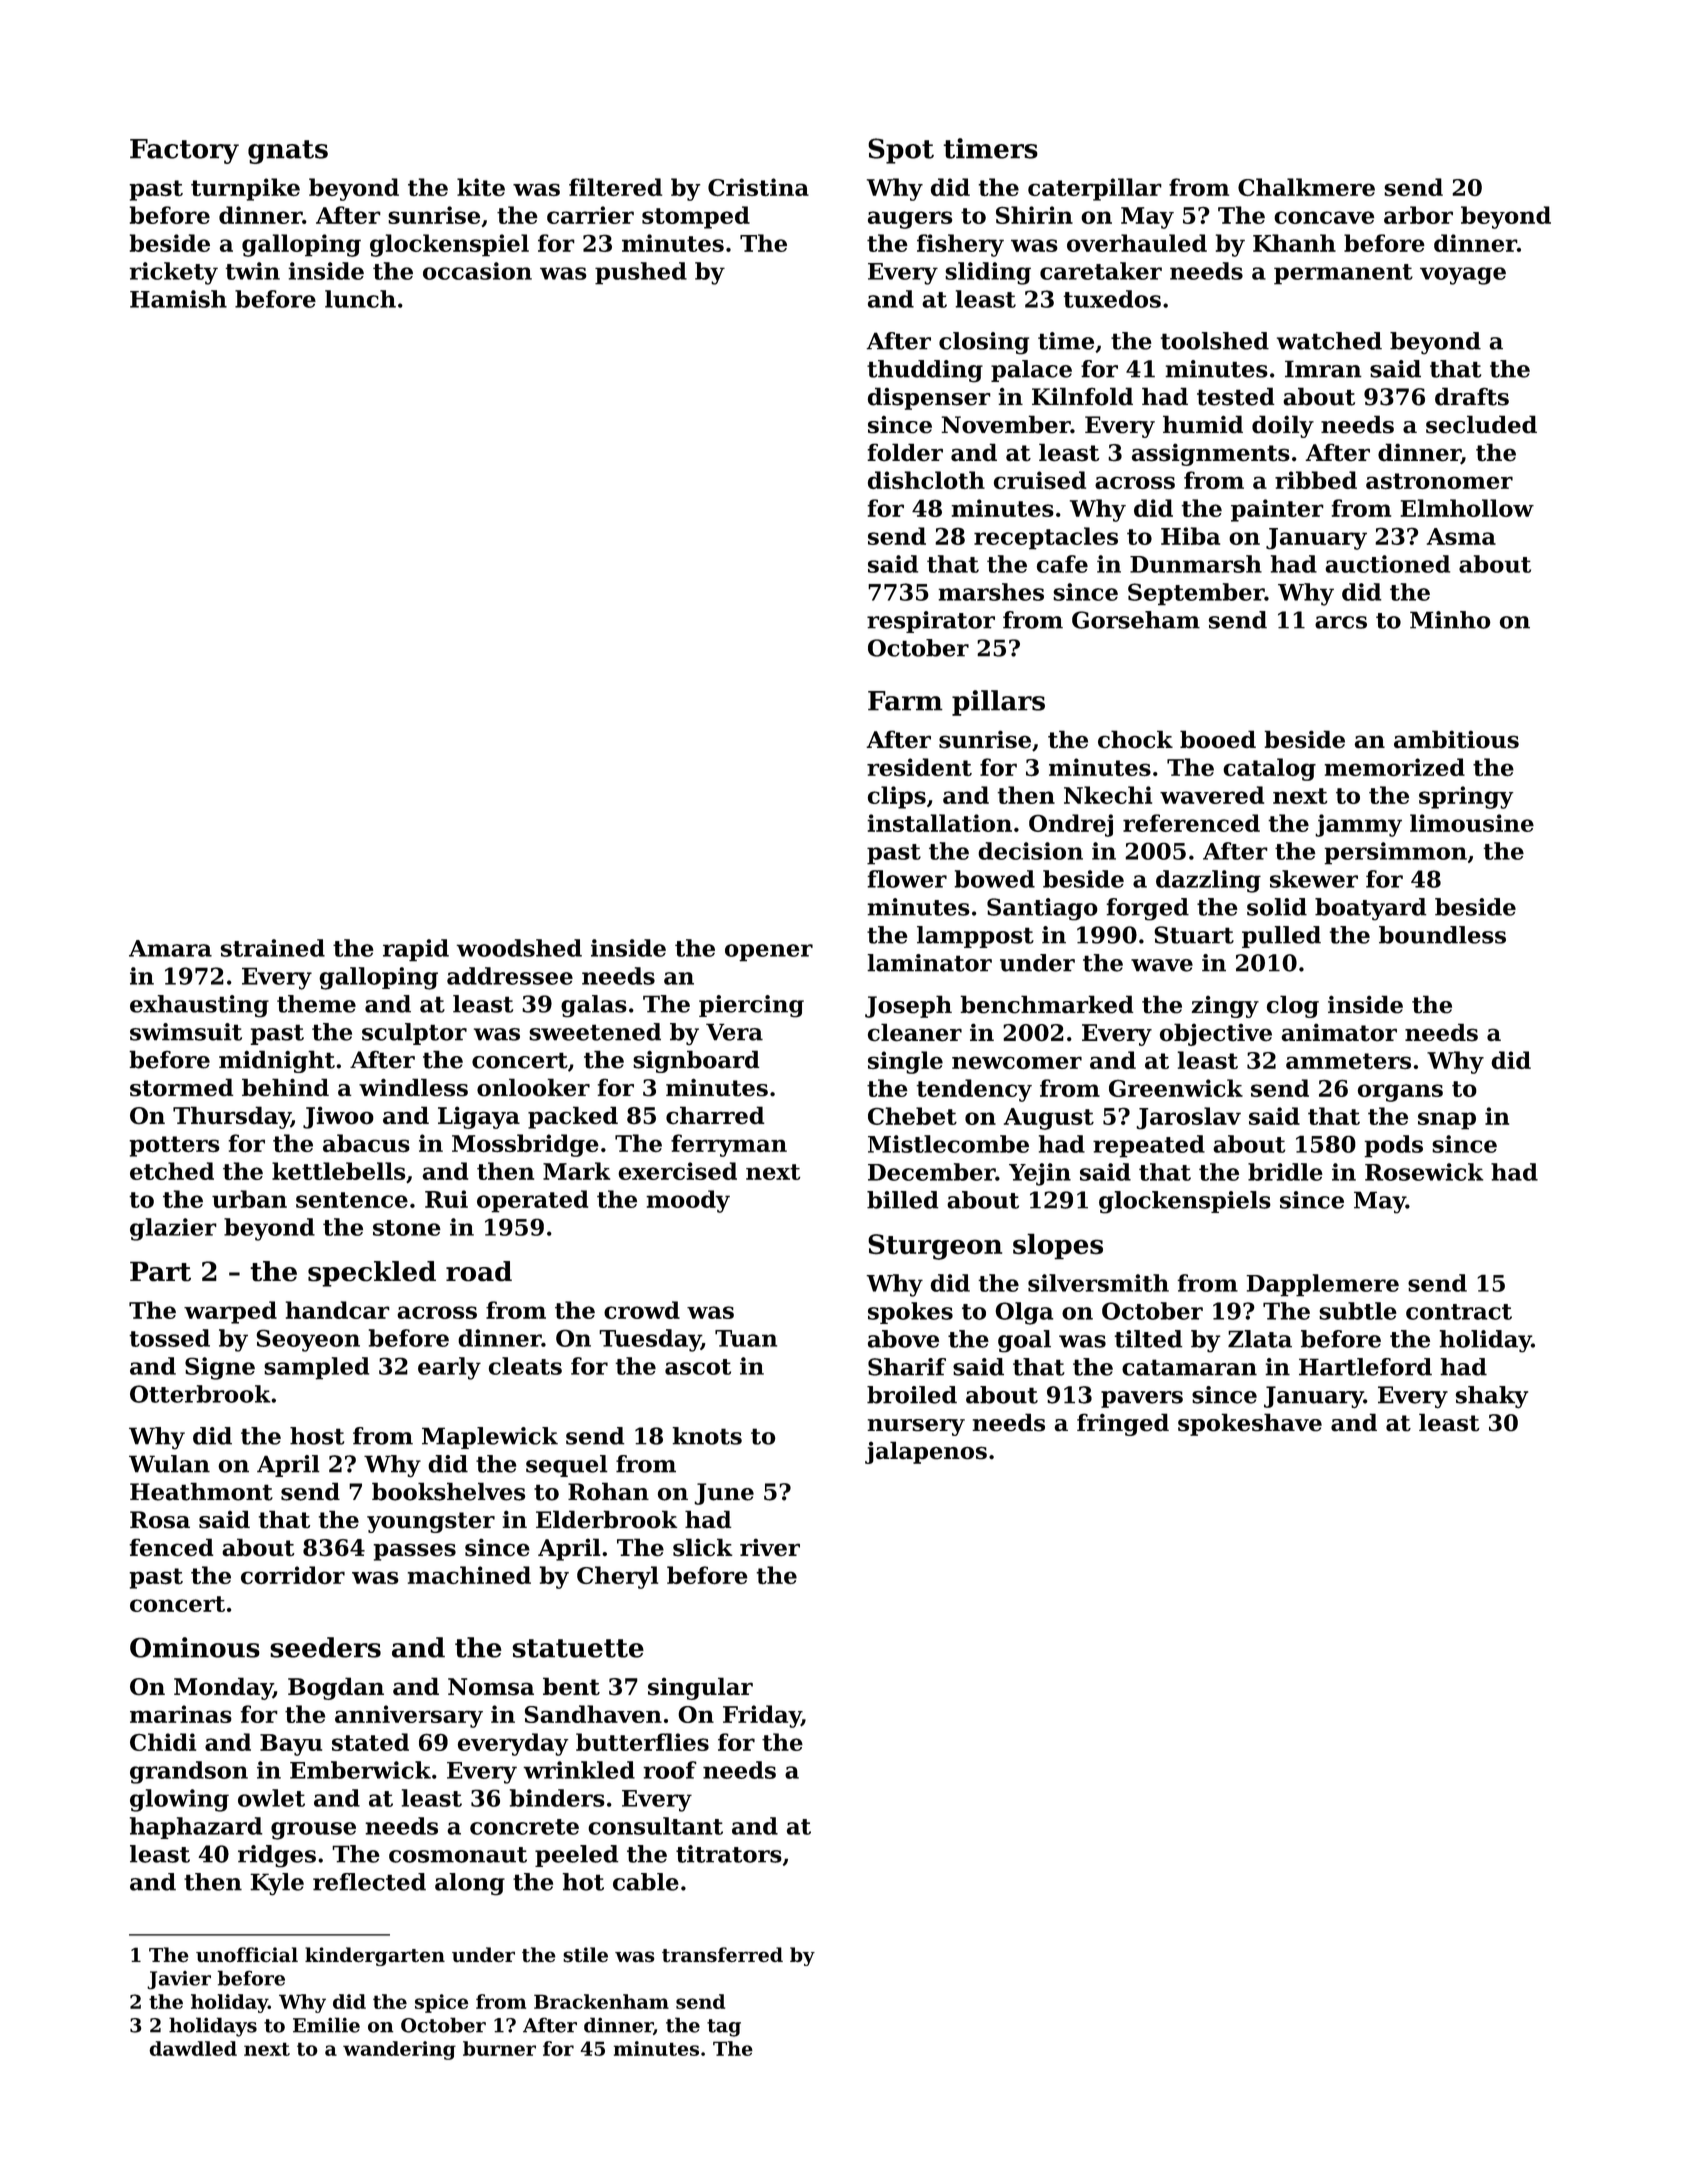  What do you see at coordinates (1339, 1032) in the image?
I see `animator` at bounding box center [1339, 1032].
